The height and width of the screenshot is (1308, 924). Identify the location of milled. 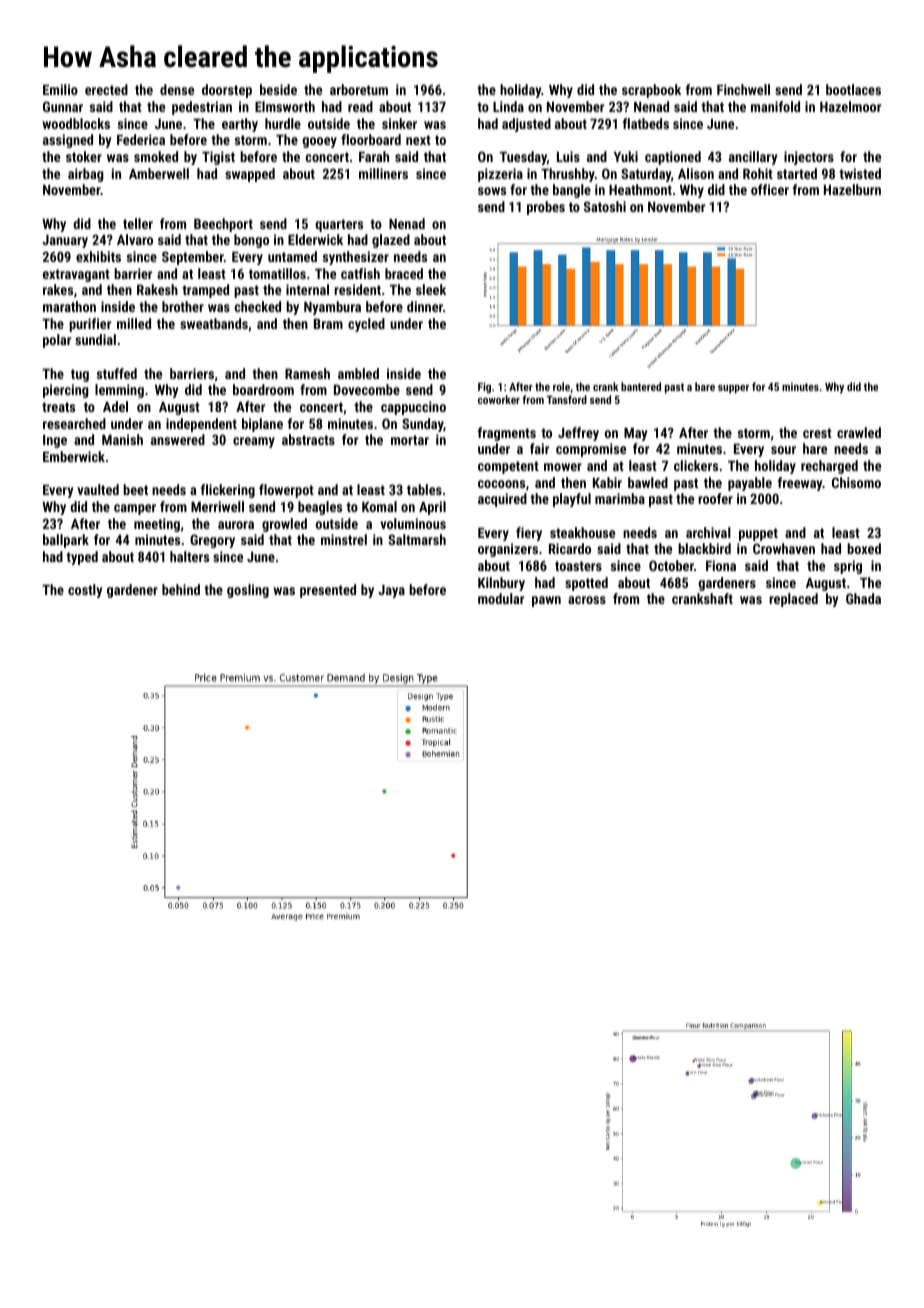
(134, 323).
